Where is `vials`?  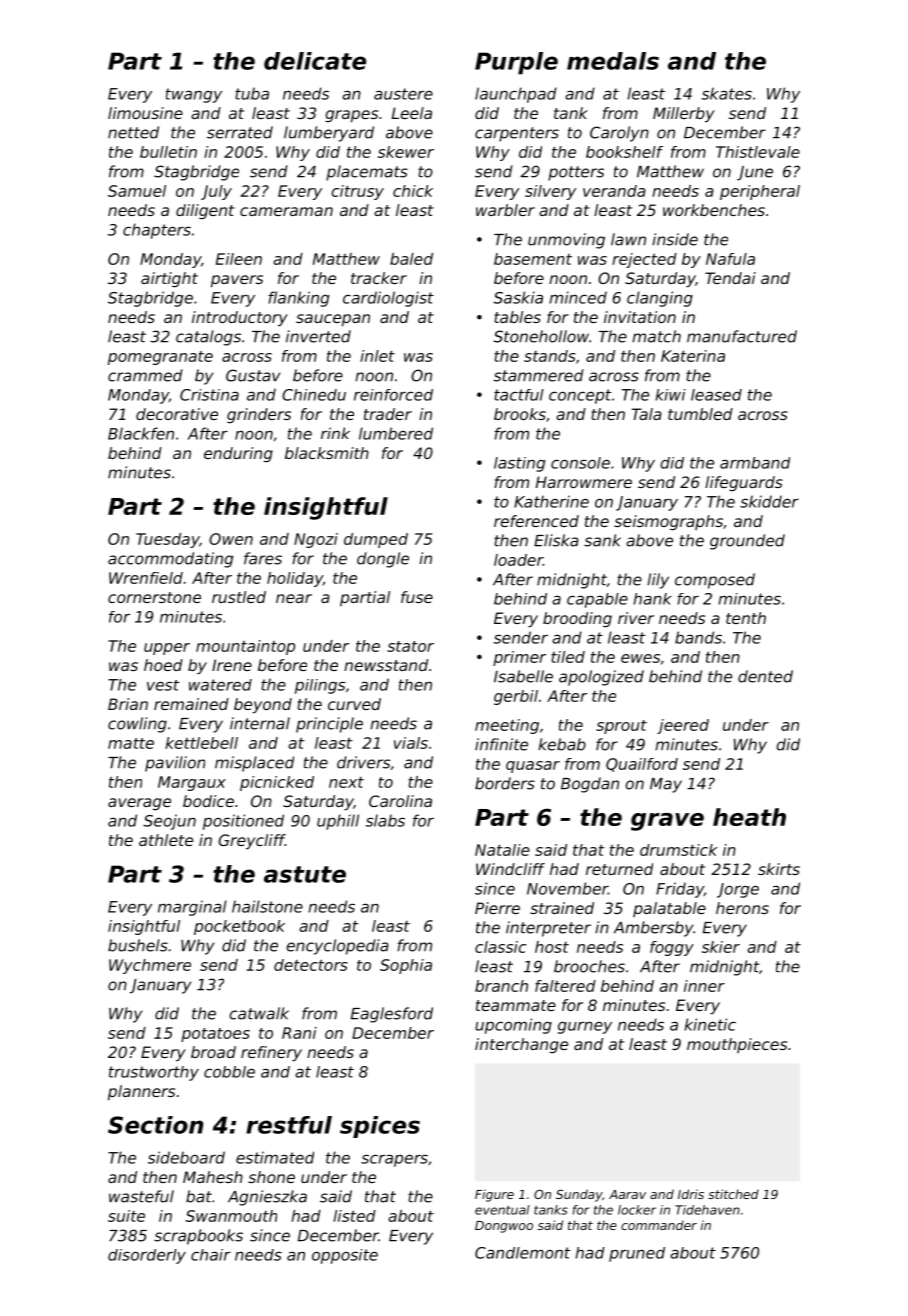
vials is located at coordinates (411, 743).
